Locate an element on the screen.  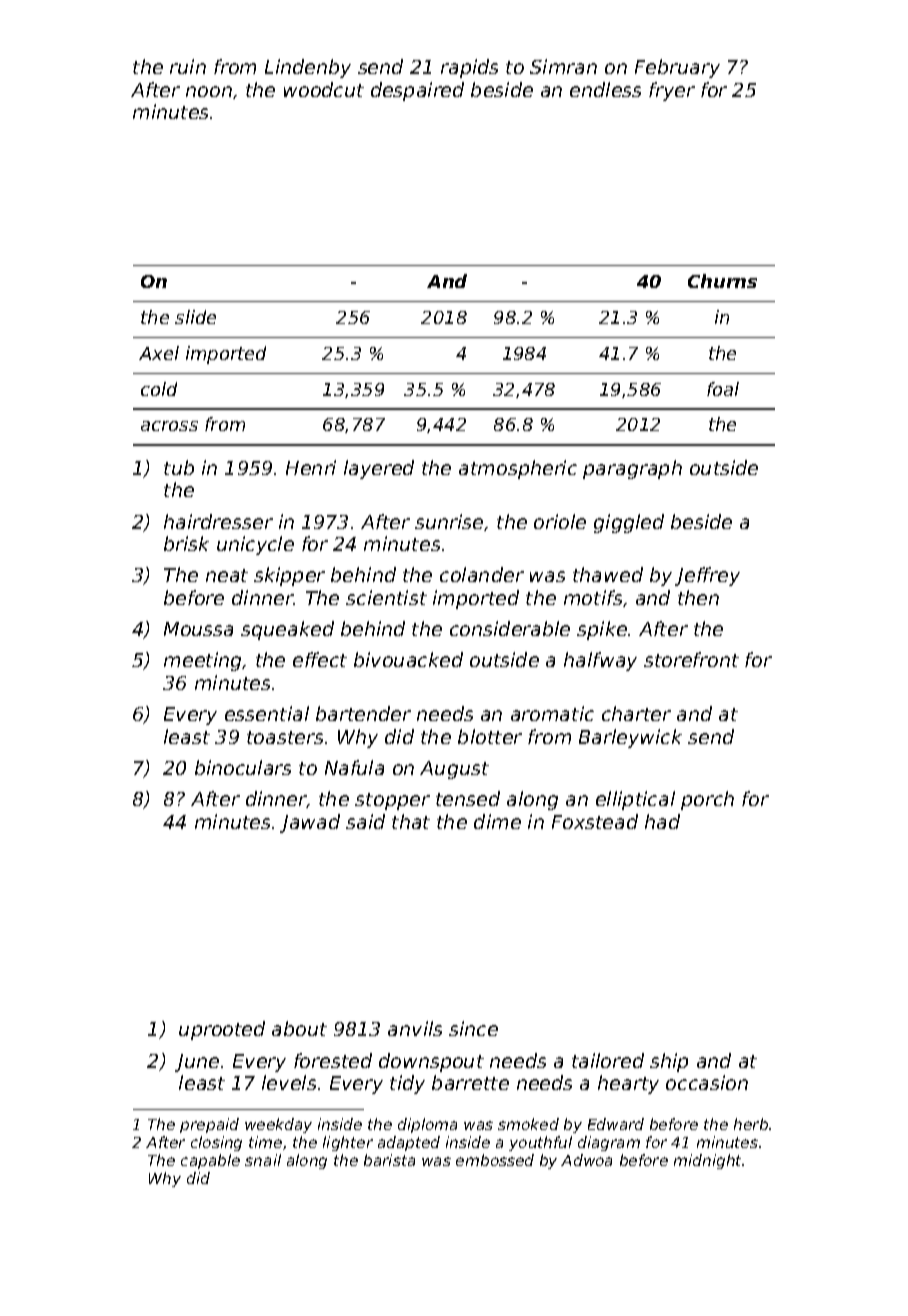
uprooted is located at coordinates (222, 1030).
